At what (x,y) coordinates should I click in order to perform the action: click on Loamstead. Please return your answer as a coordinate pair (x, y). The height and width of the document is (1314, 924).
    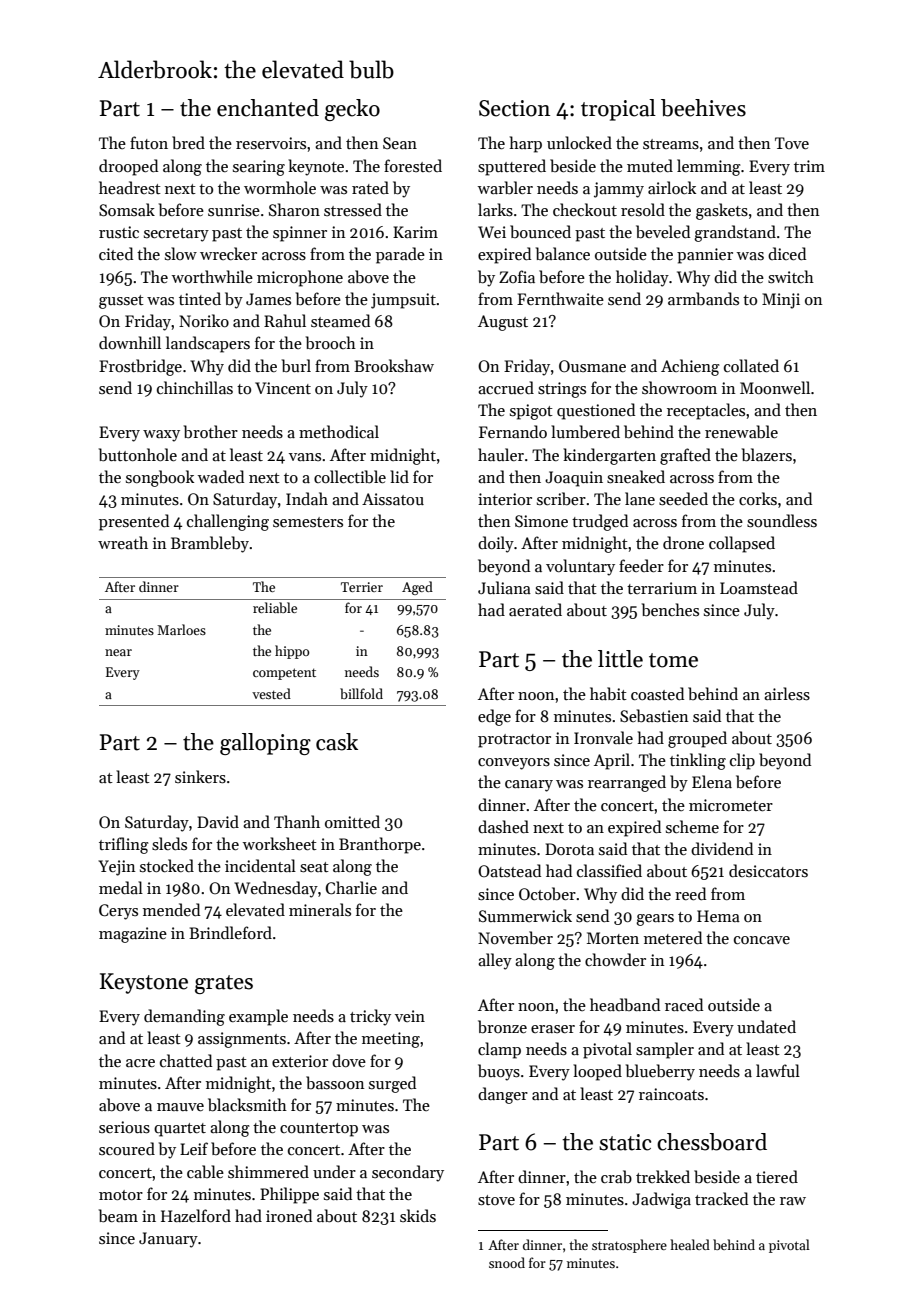
    Looking at the image, I should click on (759, 588).
